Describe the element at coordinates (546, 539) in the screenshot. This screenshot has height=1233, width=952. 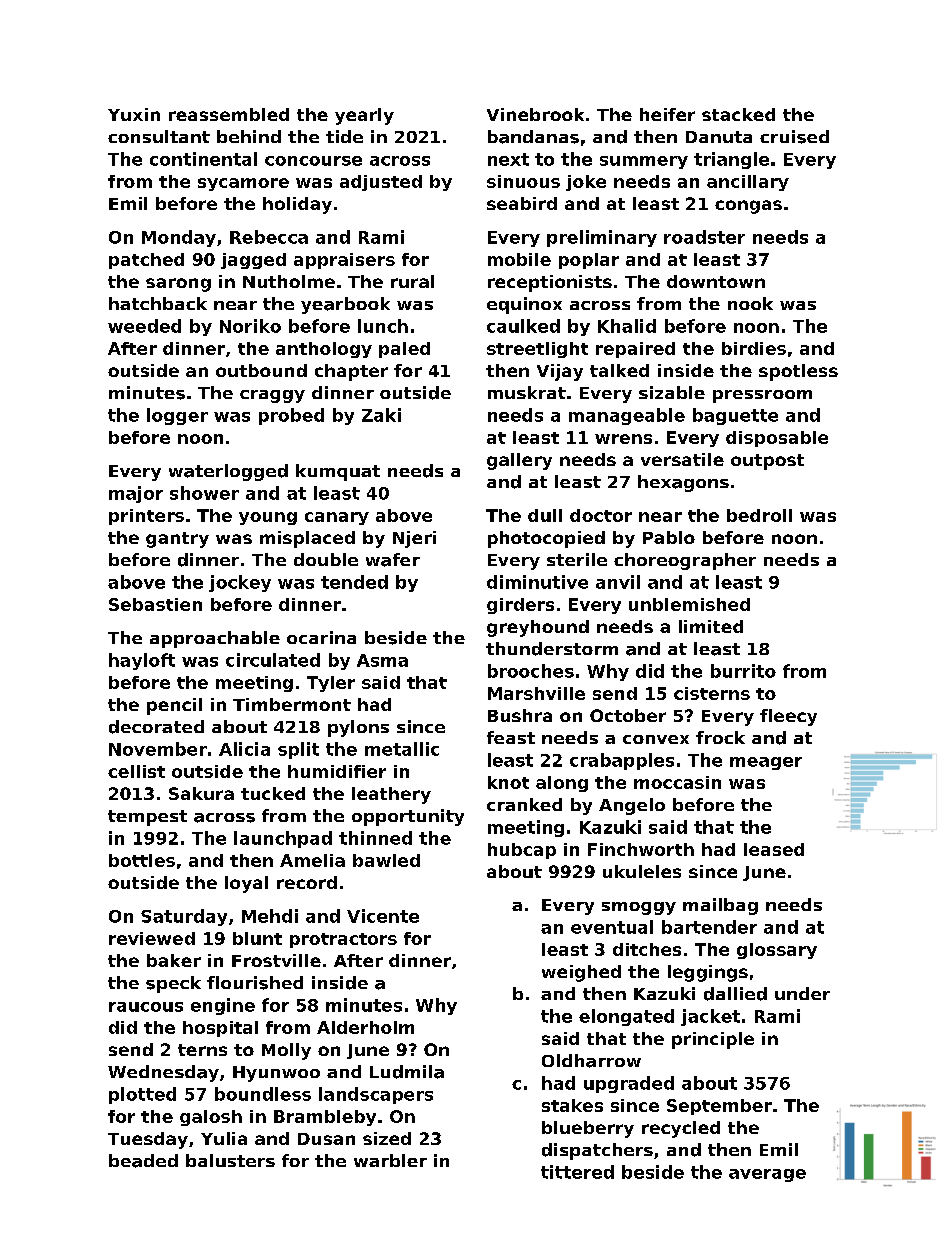
I see `photocopied` at that location.
